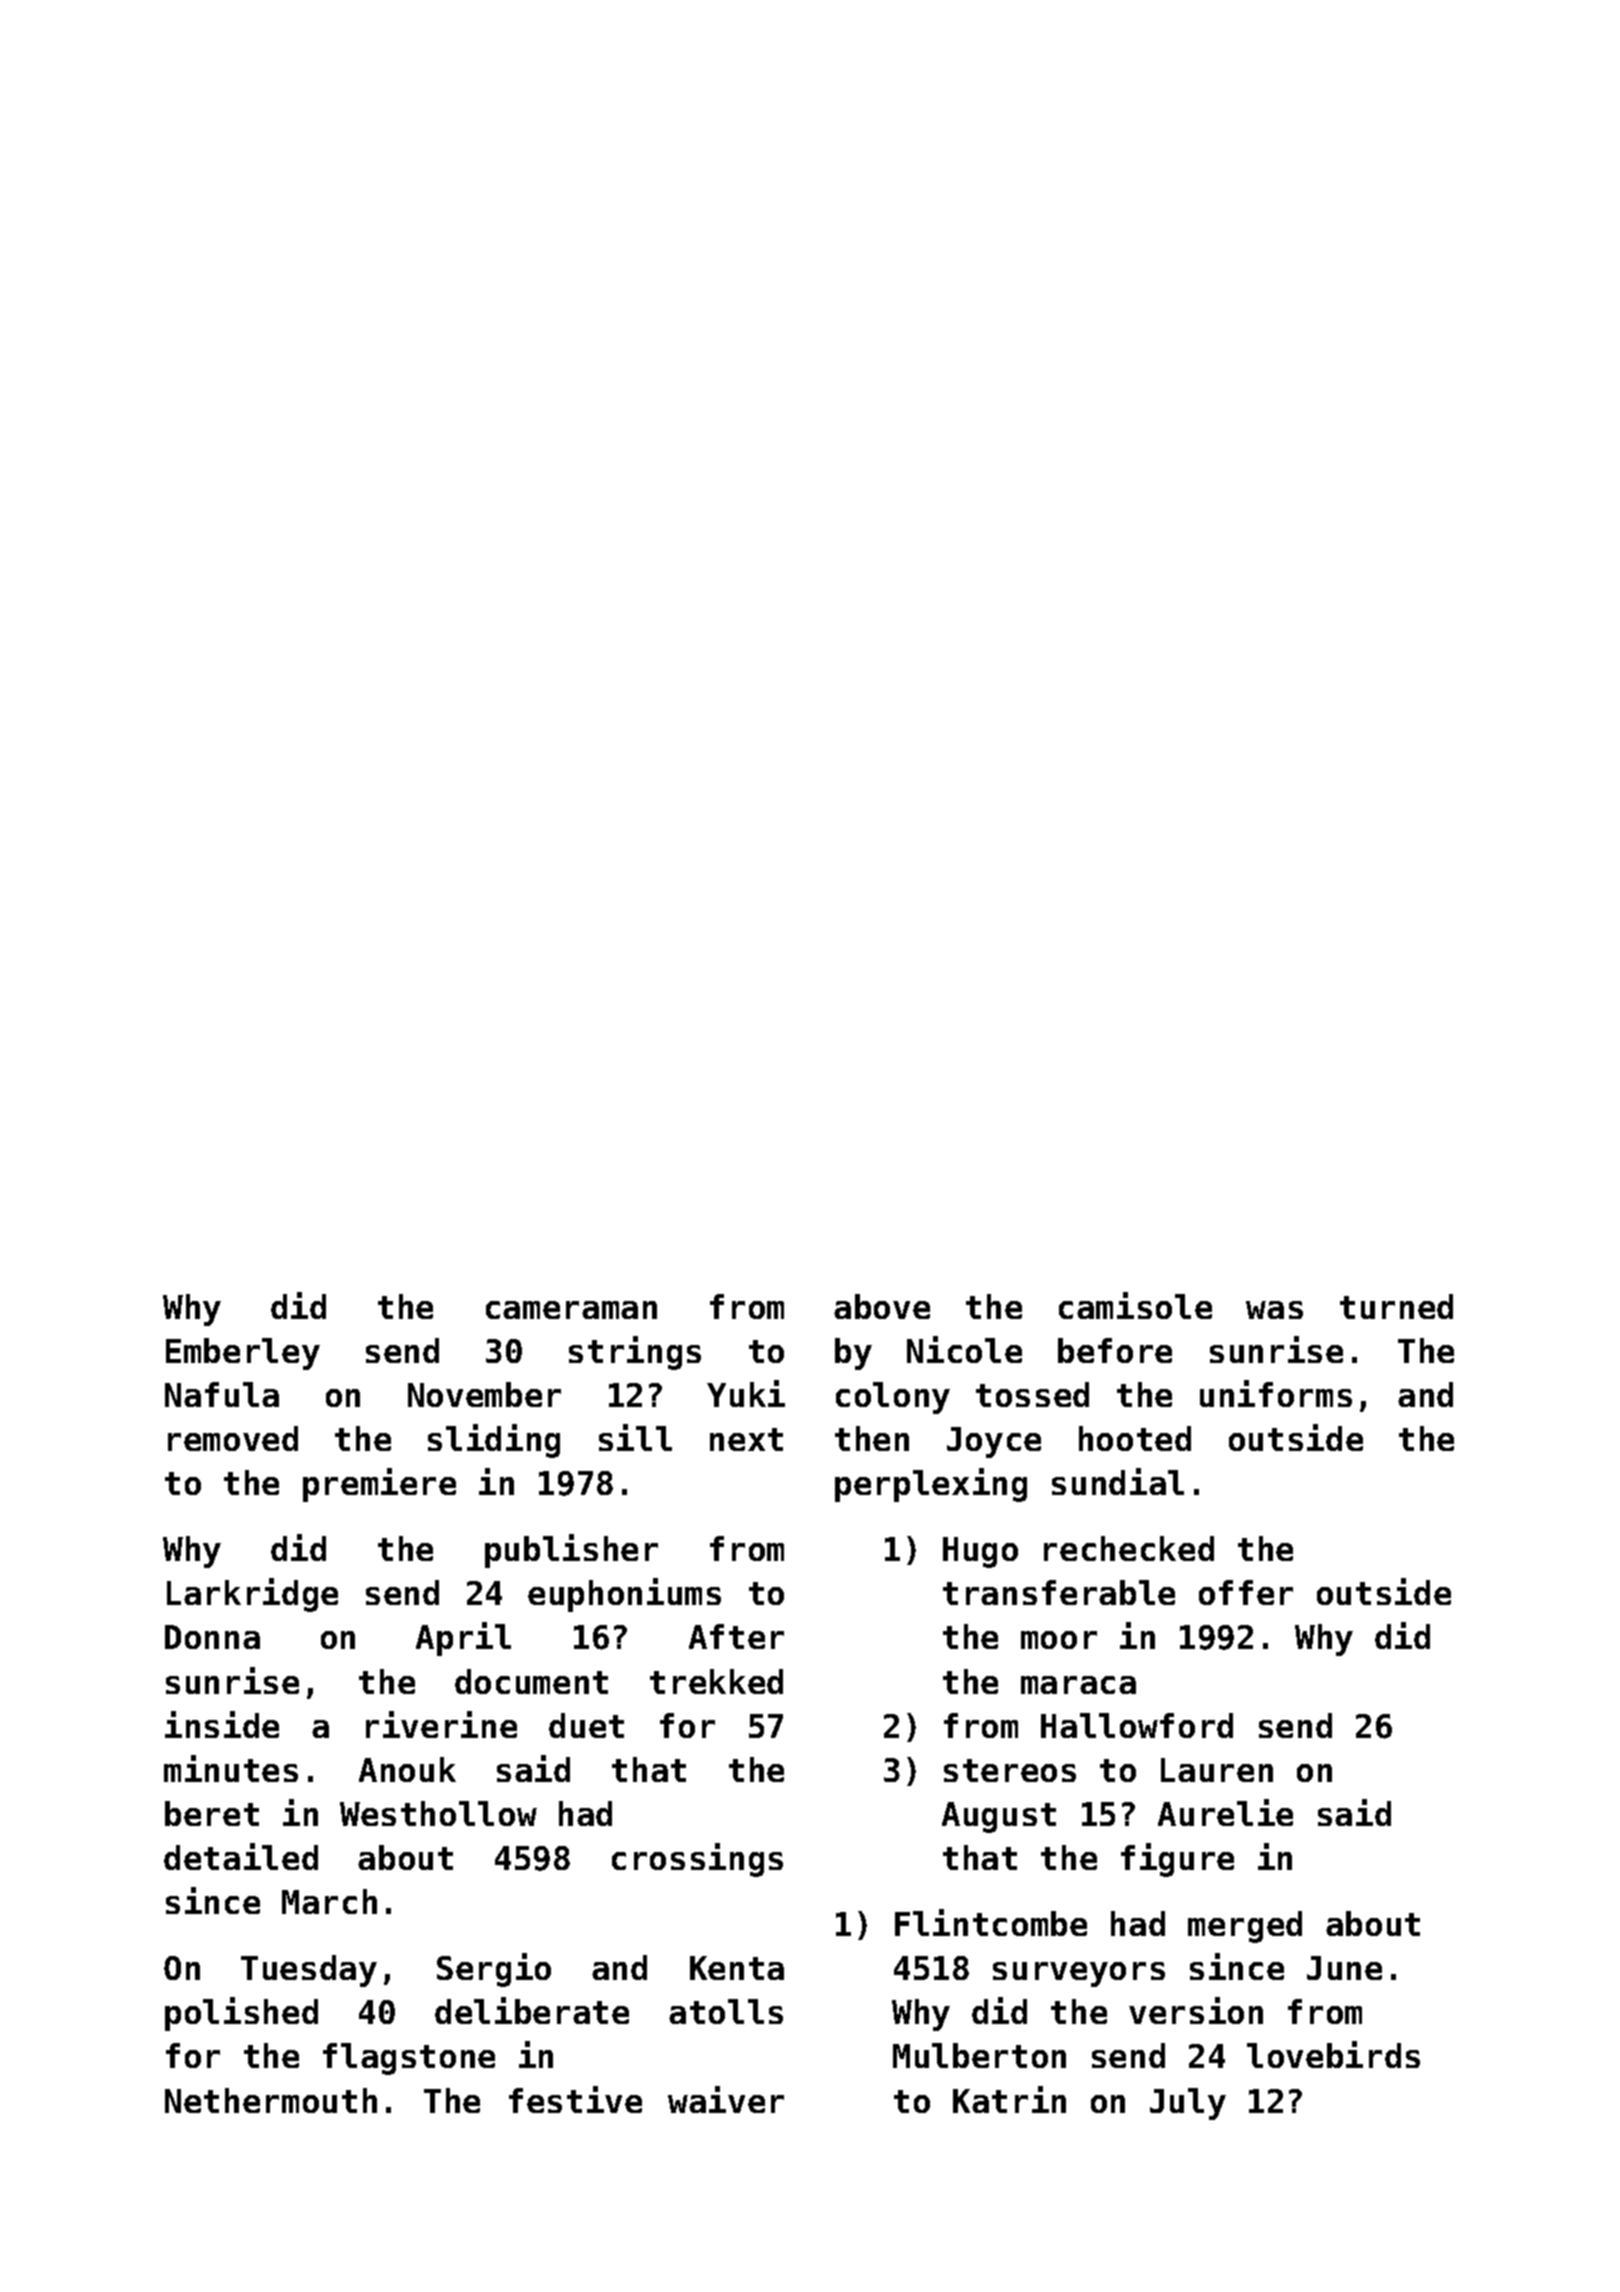  Describe the element at coordinates (441, 1724) in the screenshot. I see `riverine` at that location.
